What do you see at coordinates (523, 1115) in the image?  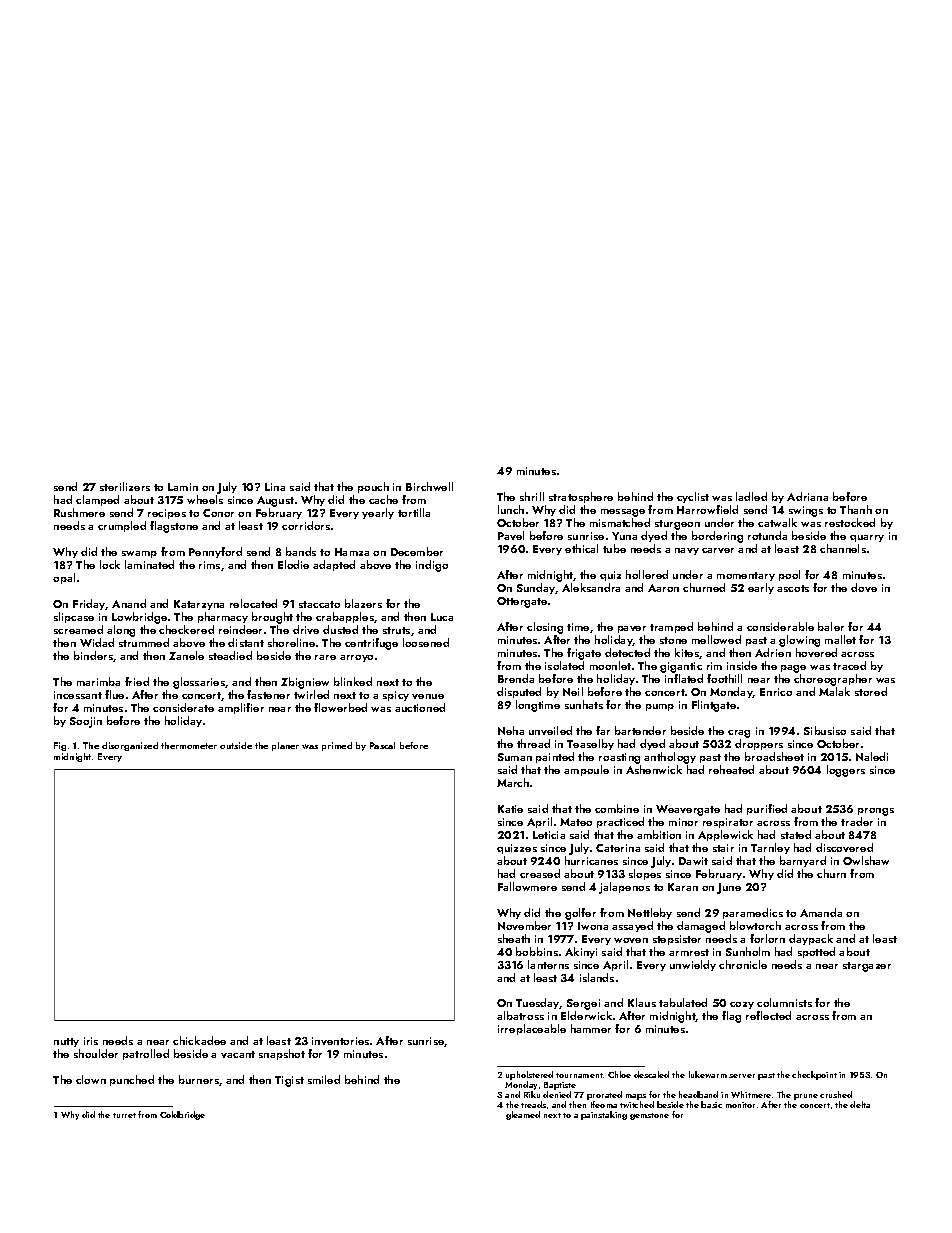 I see `gleamed` at bounding box center [523, 1115].
